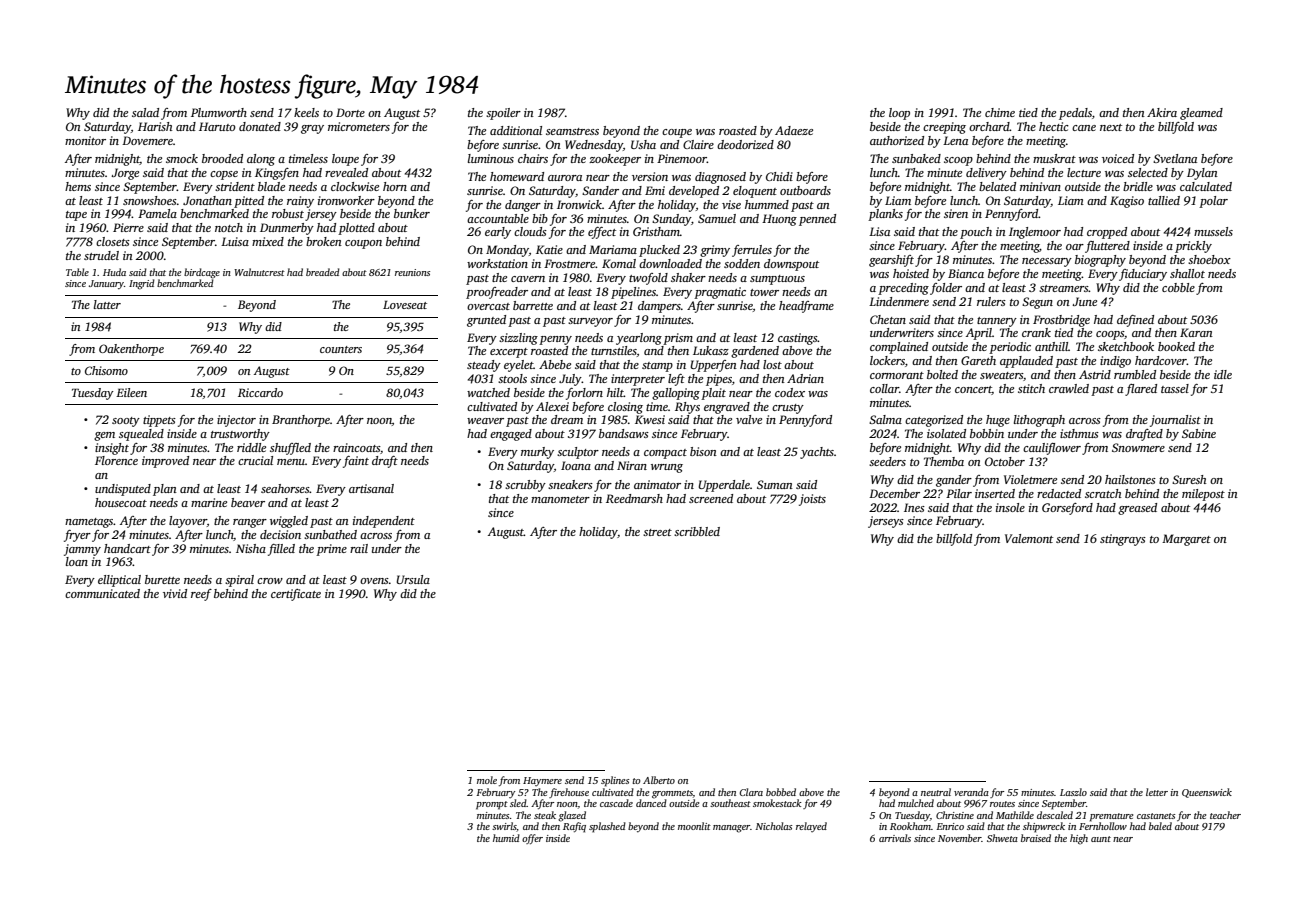  What do you see at coordinates (175, 593) in the screenshot?
I see `vivid` at bounding box center [175, 593].
